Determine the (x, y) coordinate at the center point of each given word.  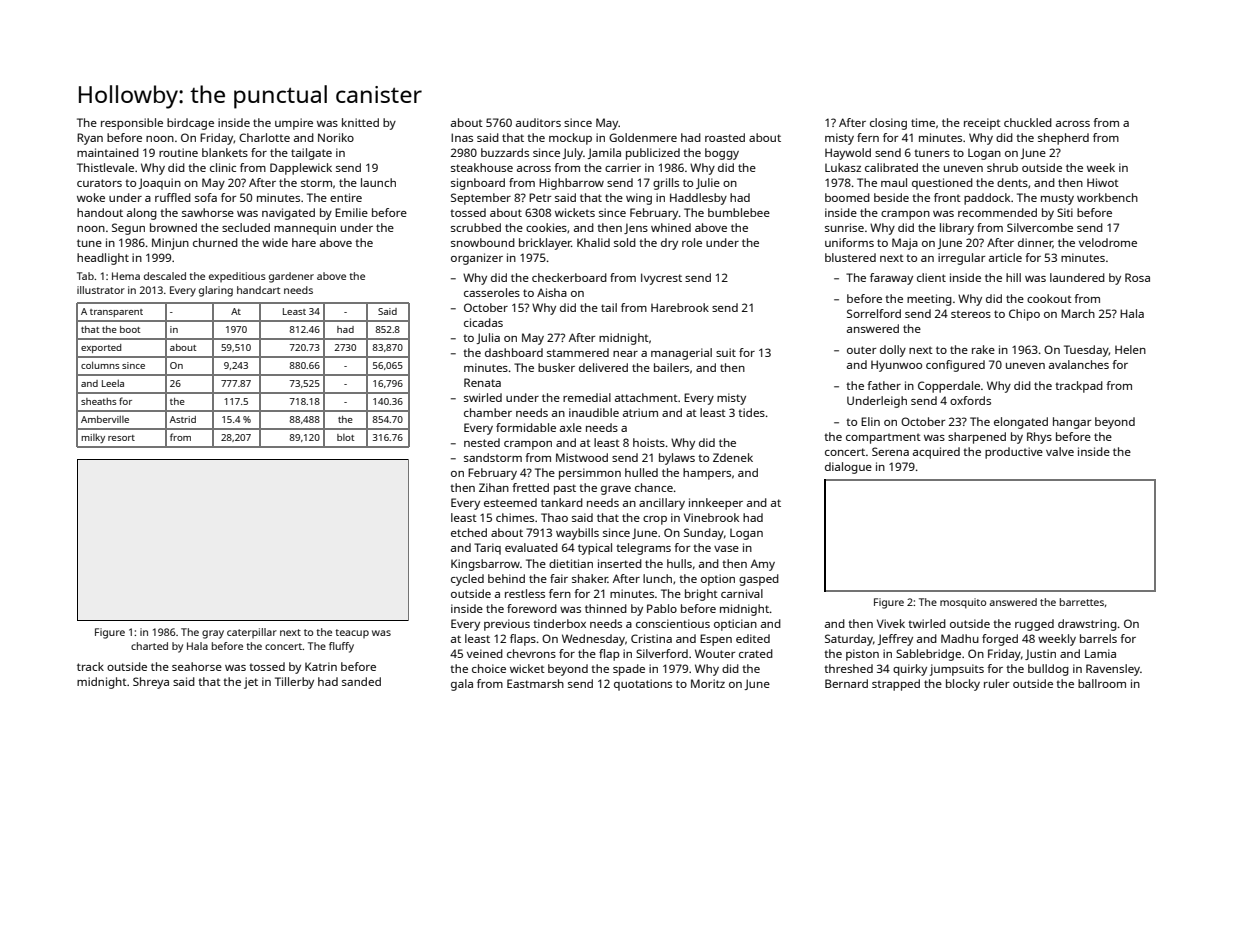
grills (666, 184)
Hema (126, 276)
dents (1012, 182)
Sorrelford (874, 313)
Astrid (183, 419)
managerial (681, 354)
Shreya (151, 683)
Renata (482, 382)
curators (99, 183)
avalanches (1079, 364)
